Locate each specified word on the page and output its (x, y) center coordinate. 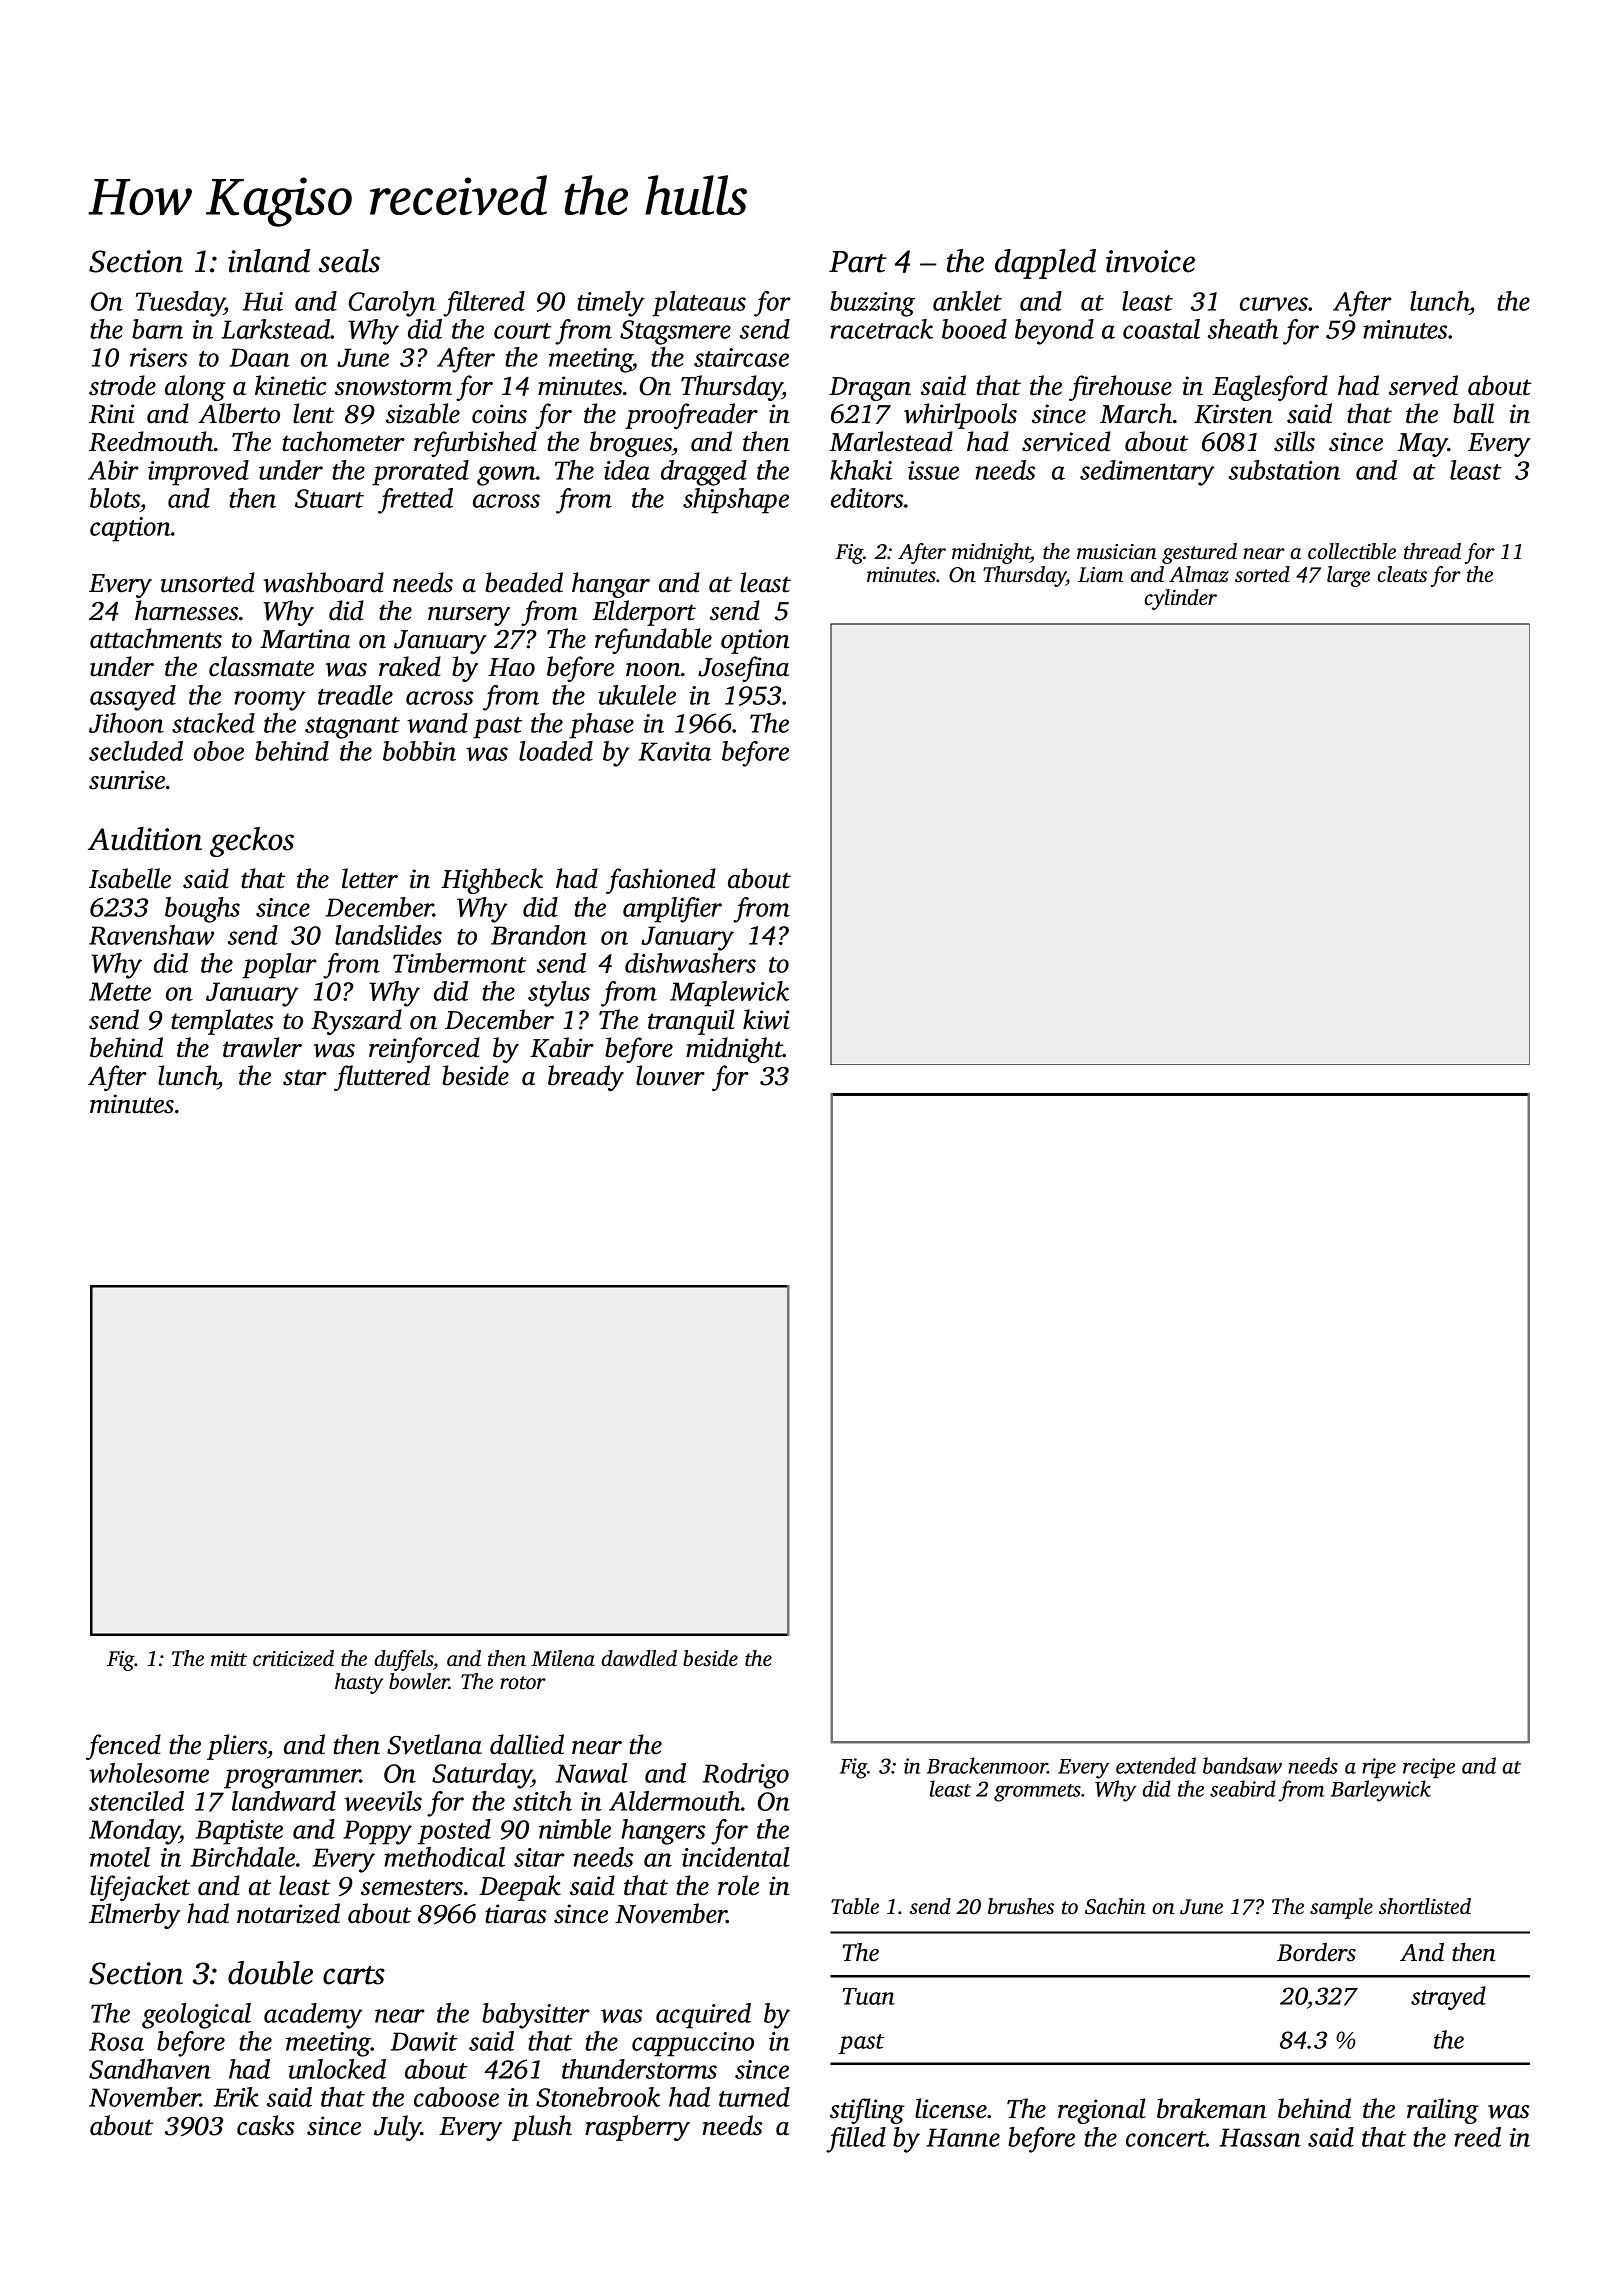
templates (222, 1022)
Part (858, 262)
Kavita (674, 751)
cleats (1402, 574)
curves (1274, 304)
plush (542, 2128)
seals (349, 261)
